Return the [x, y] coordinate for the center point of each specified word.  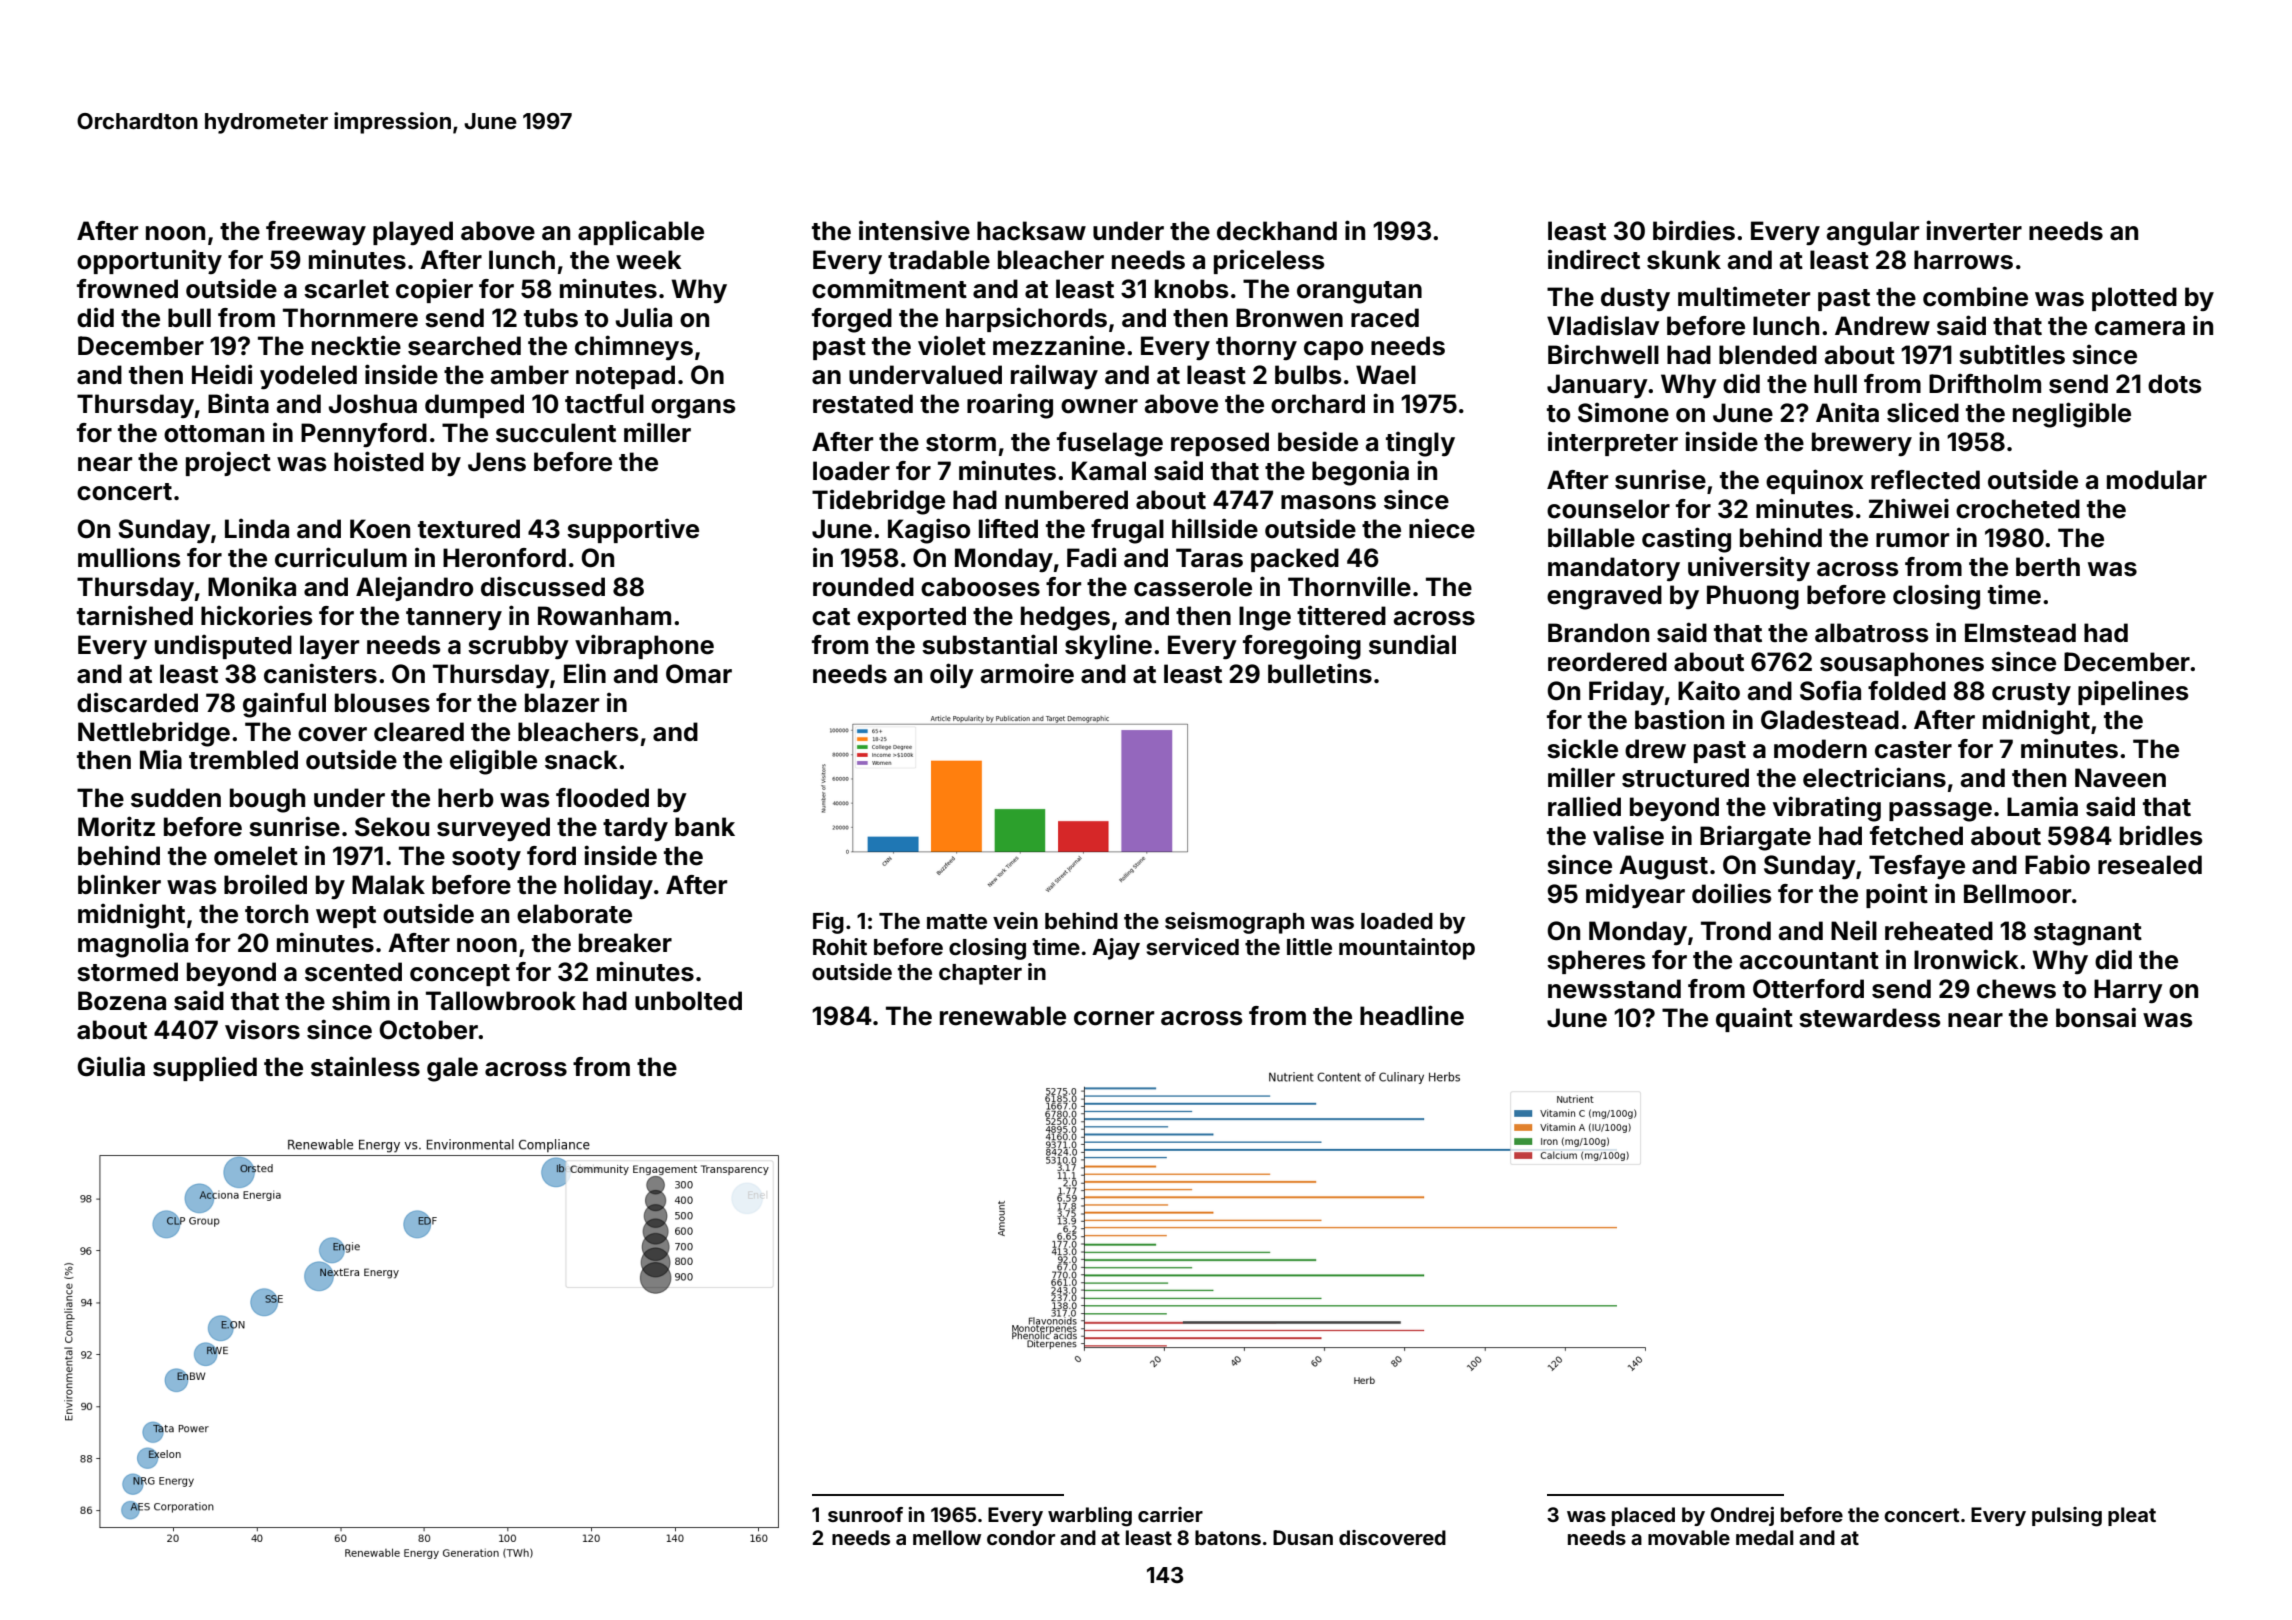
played [413, 233]
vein [1015, 920]
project [228, 463]
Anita [1847, 412]
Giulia [111, 1066]
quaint [1754, 1019]
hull [1835, 383]
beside [1318, 441]
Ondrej [1742, 1516]
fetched [1916, 836]
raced [1385, 318]
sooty [486, 859]
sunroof [865, 1514]
